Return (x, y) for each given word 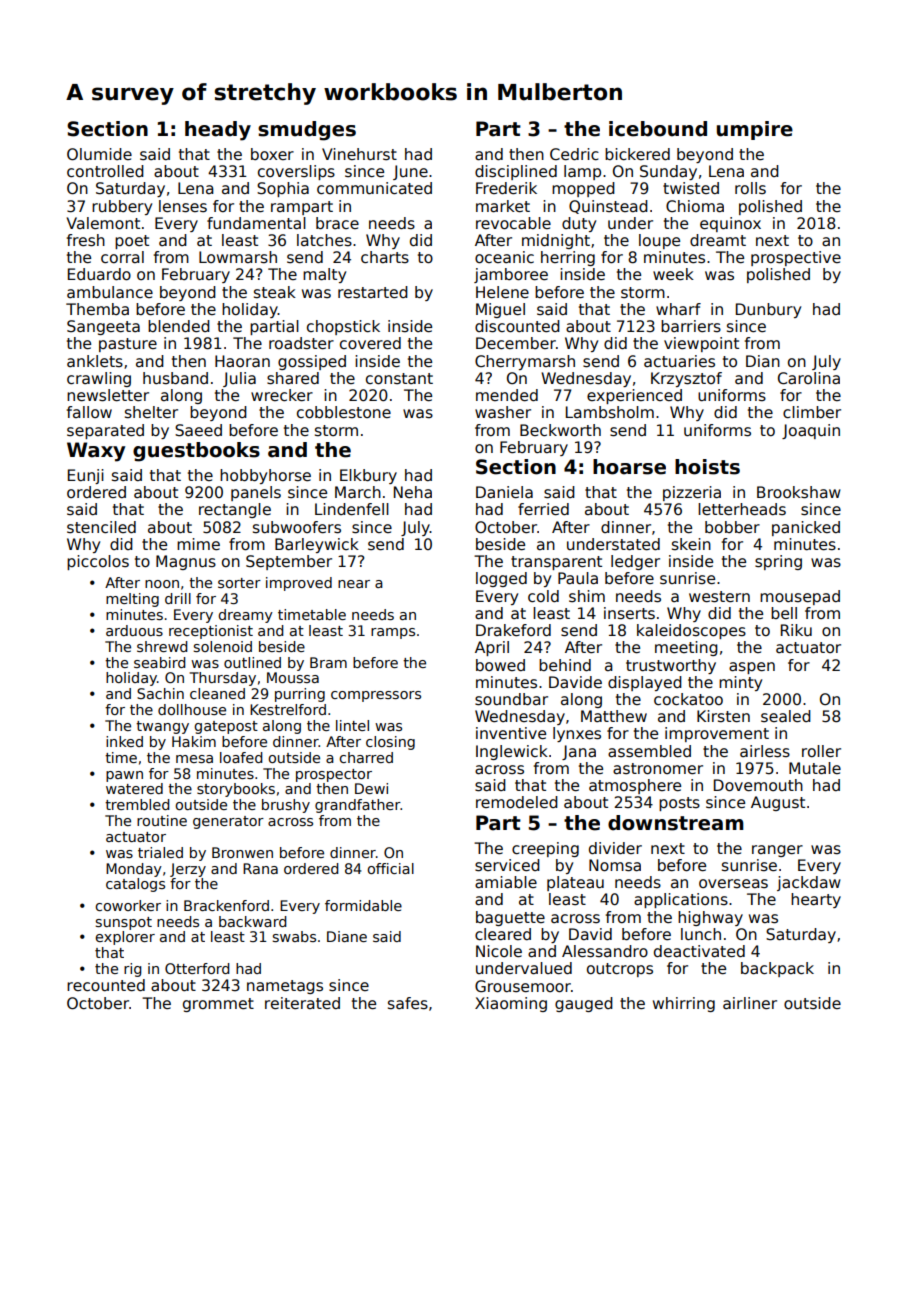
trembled (137, 804)
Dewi (371, 788)
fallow (89, 412)
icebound (658, 129)
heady (218, 131)
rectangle (235, 510)
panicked (806, 528)
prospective (796, 258)
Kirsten (723, 716)
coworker (128, 905)
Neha (413, 492)
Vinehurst (359, 154)
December (516, 343)
